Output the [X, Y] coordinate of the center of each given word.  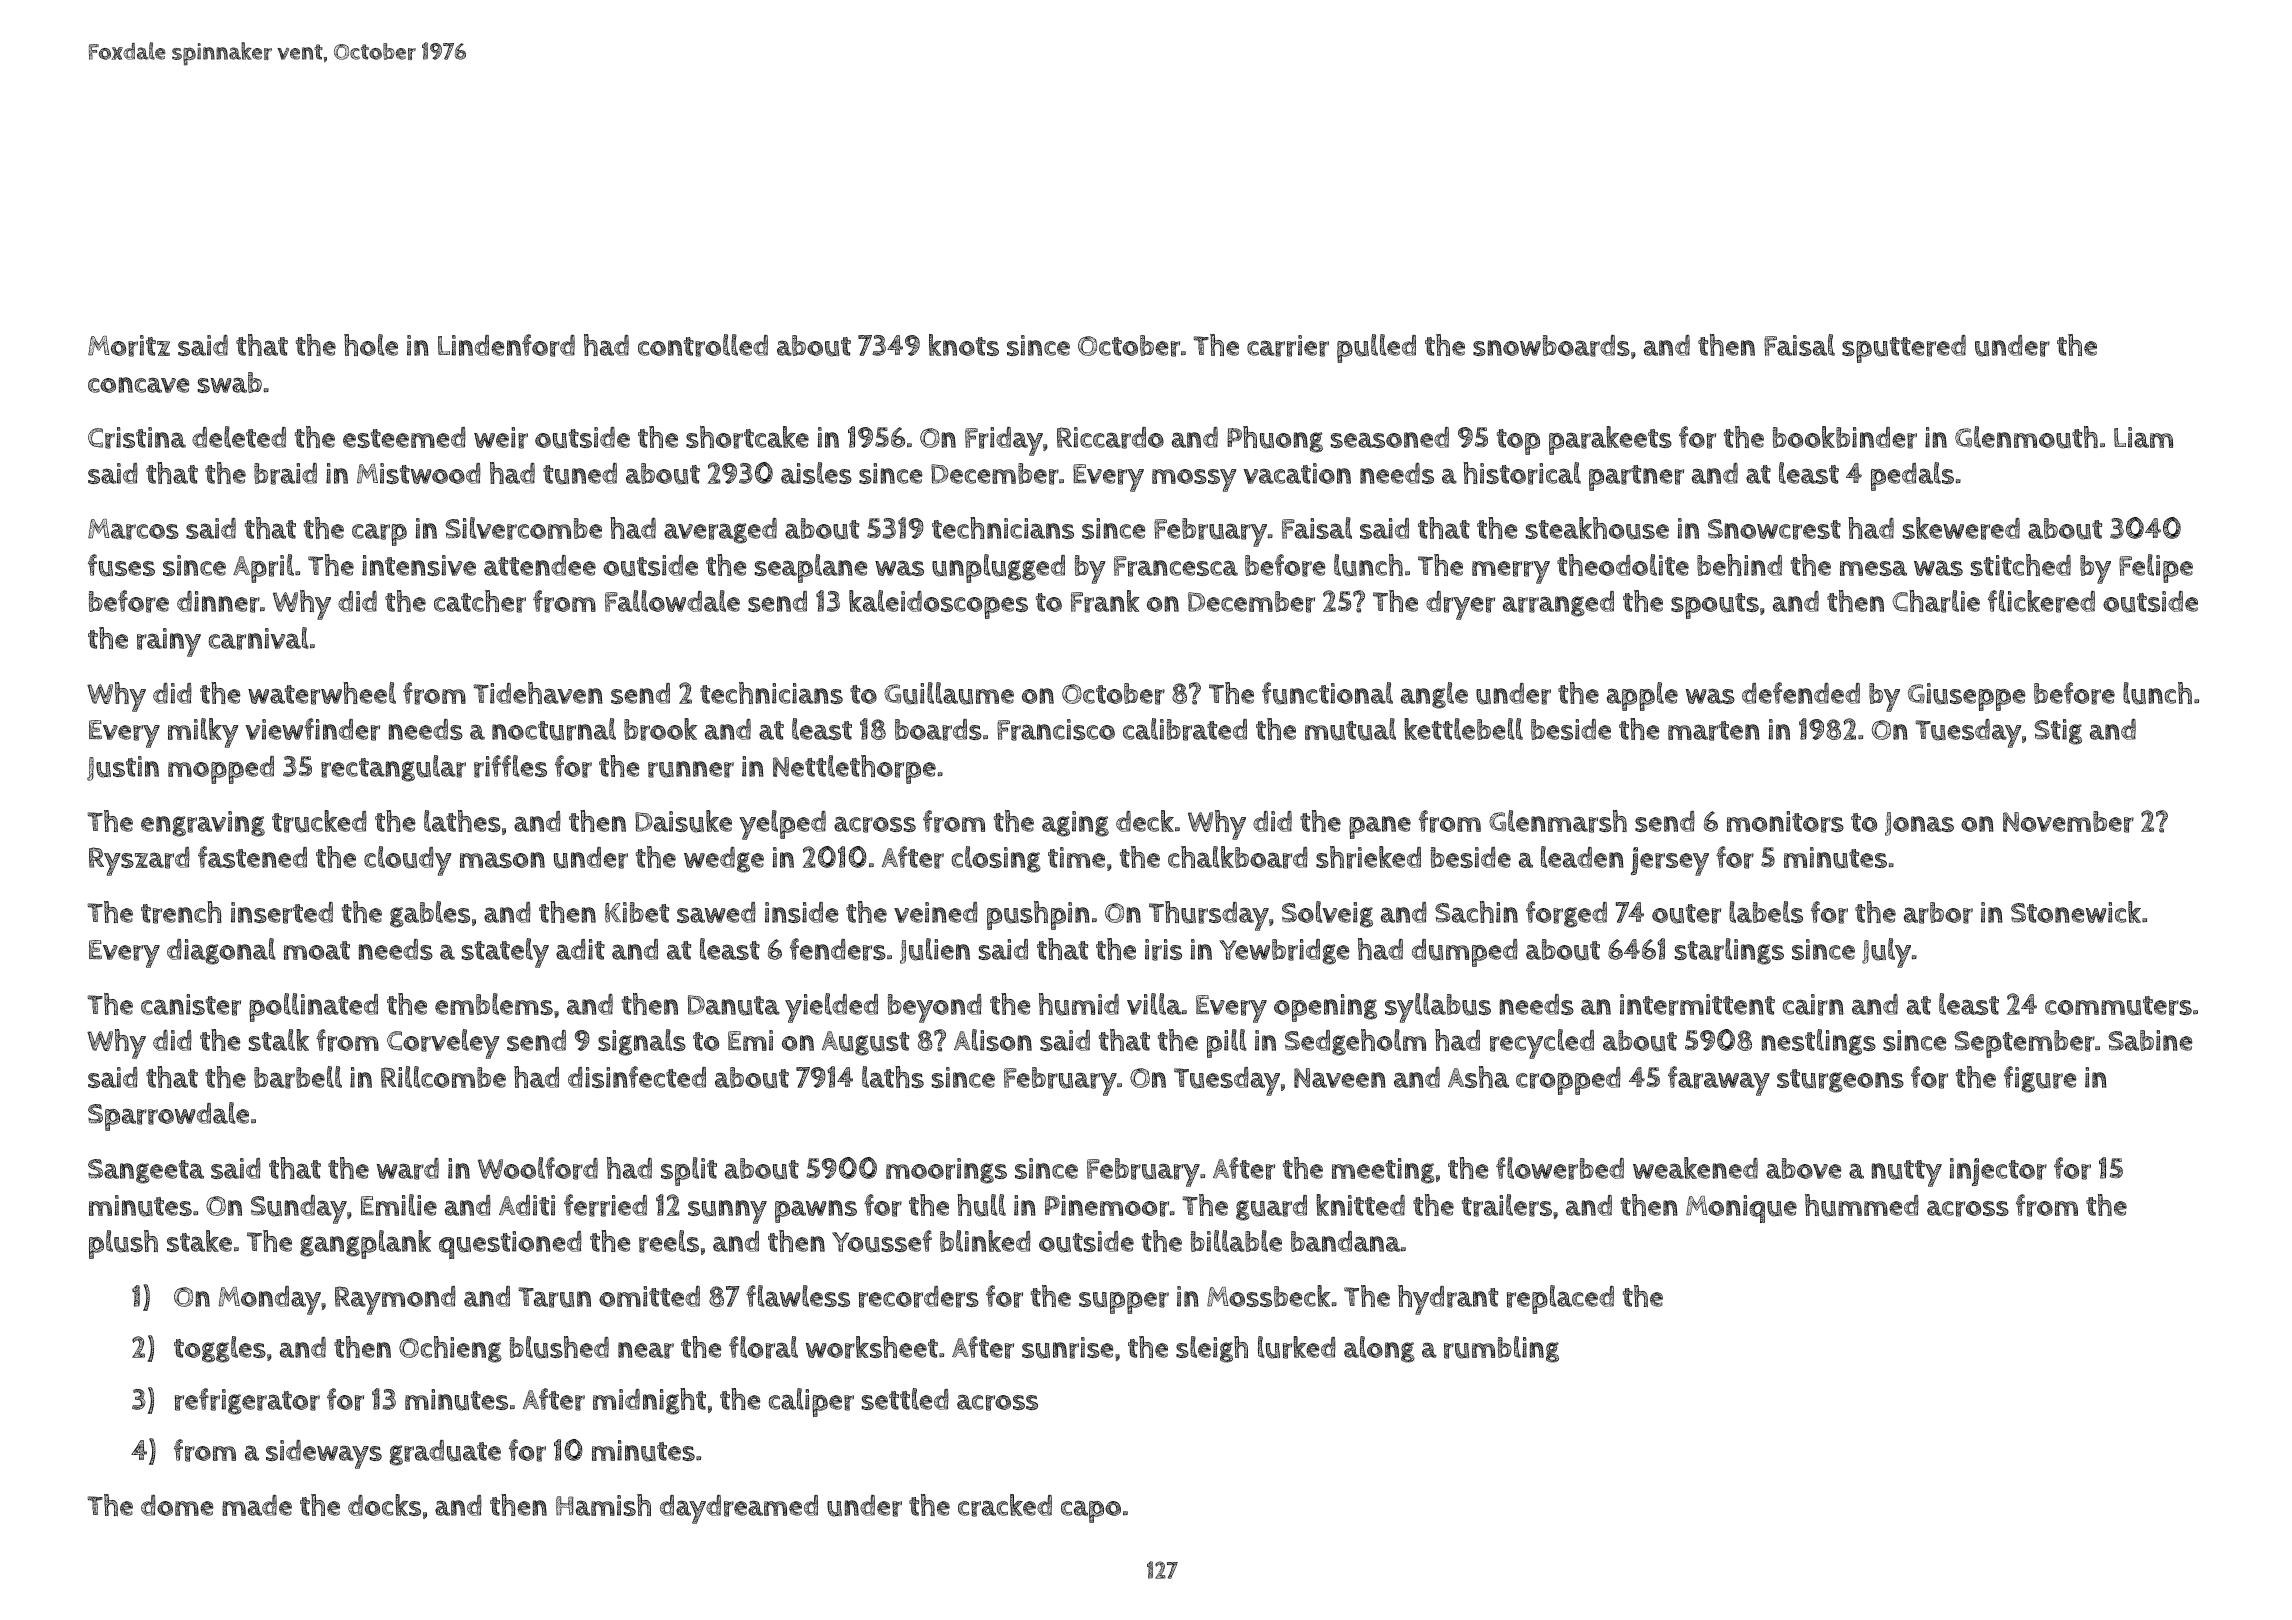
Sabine [2151, 1040]
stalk [279, 1040]
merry [1511, 572]
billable [1236, 1241]
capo [1091, 1511]
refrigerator [247, 1401]
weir [501, 438]
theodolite [1623, 565]
